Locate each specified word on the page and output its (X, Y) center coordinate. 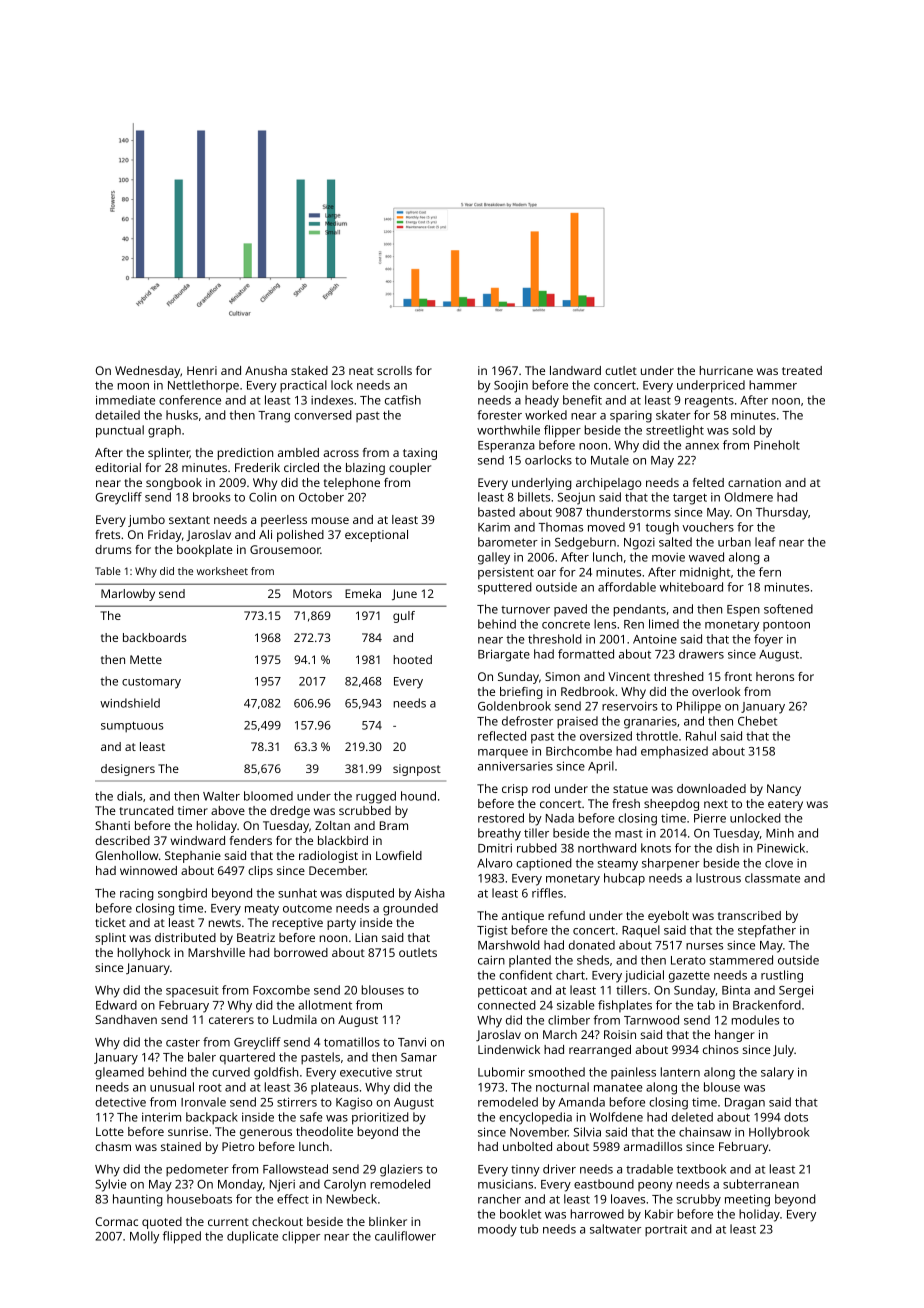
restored (501, 818)
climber (569, 1020)
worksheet (222, 571)
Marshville (216, 952)
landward (575, 370)
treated (802, 370)
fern (770, 572)
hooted (413, 659)
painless (633, 1073)
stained (181, 1146)
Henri (202, 370)
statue (630, 789)
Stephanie (193, 857)
